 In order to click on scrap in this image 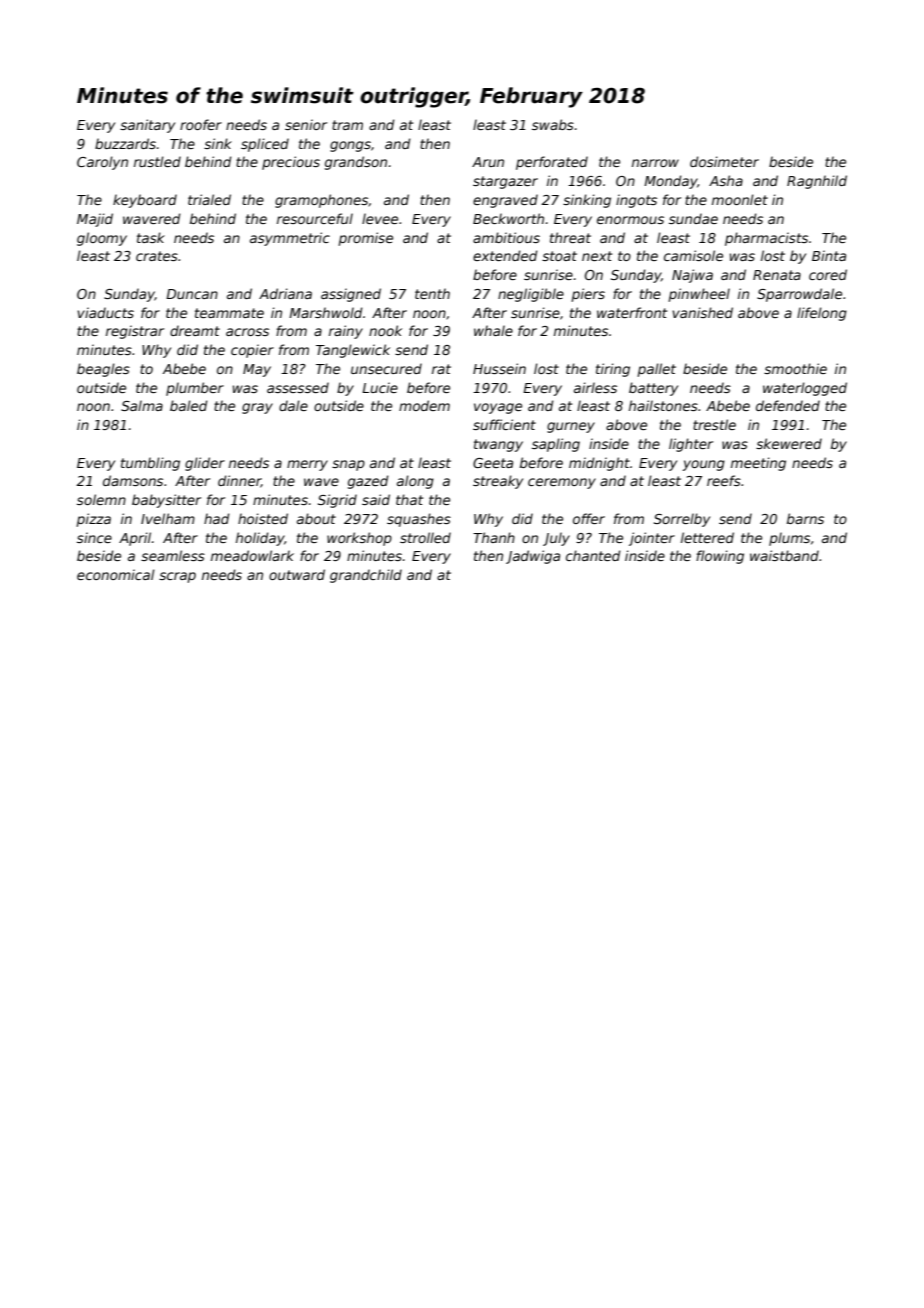, I will do `click(177, 577)`.
